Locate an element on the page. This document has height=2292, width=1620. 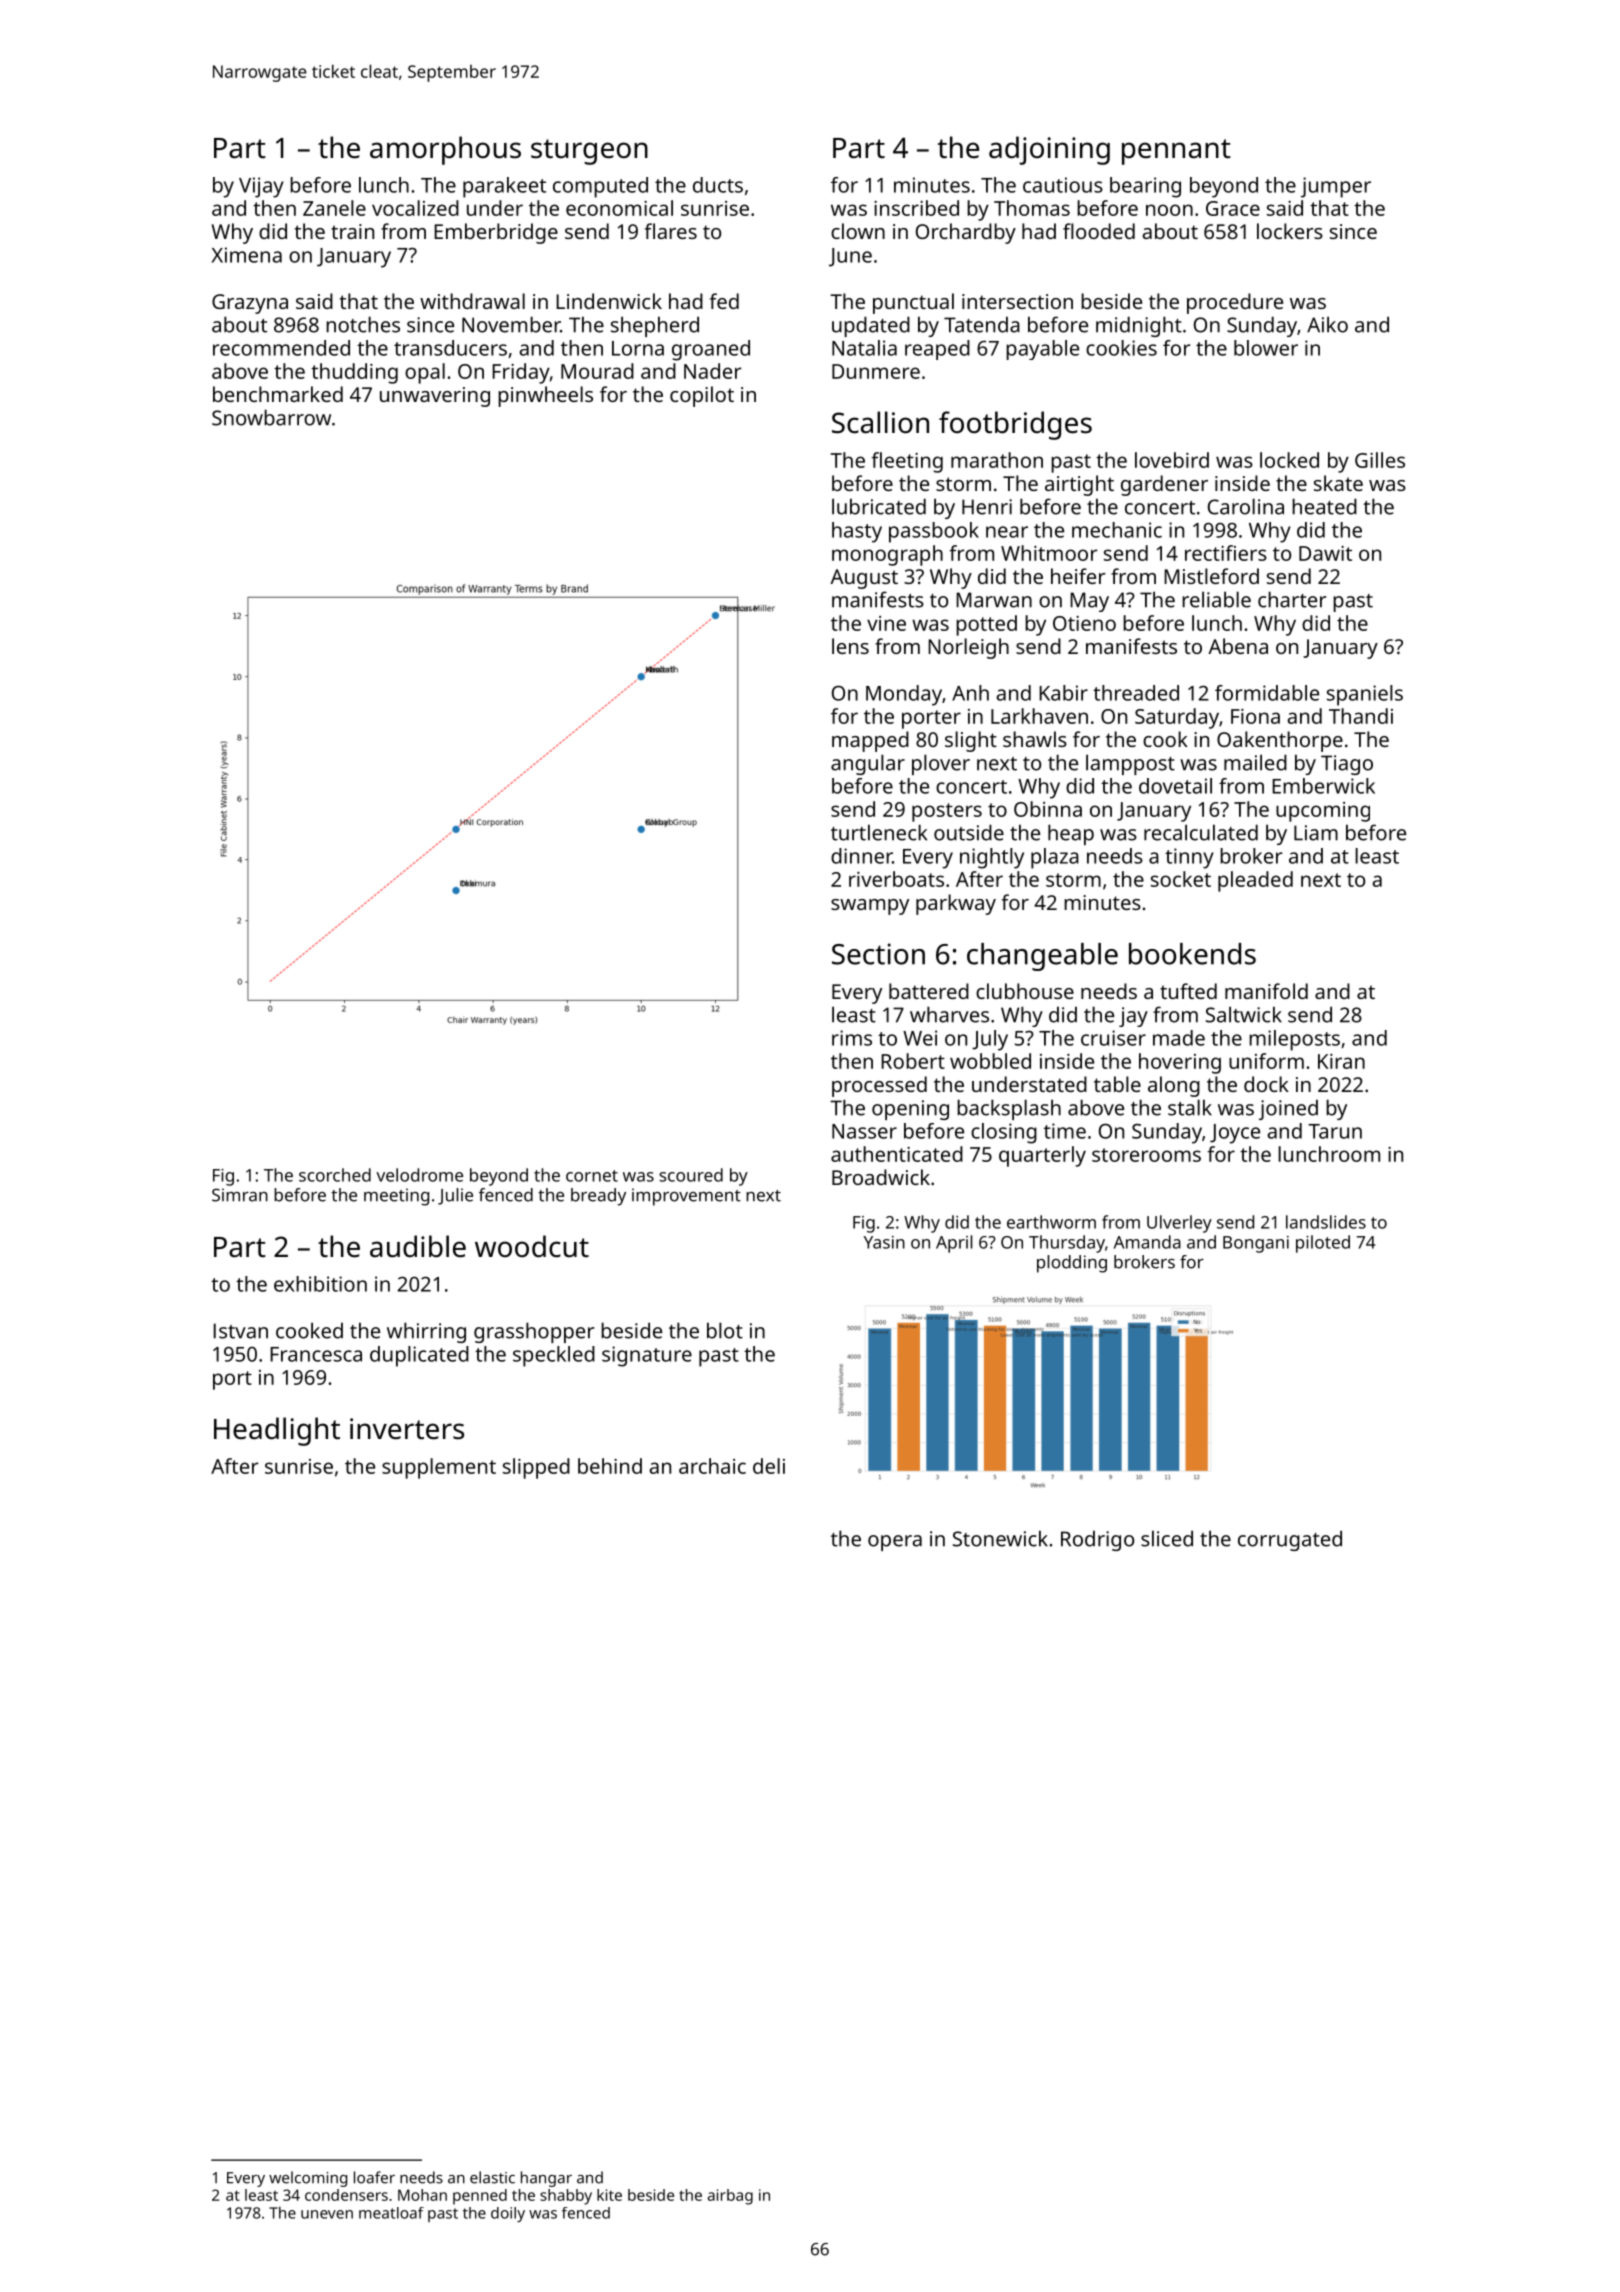
lockers is located at coordinates (1290, 231).
